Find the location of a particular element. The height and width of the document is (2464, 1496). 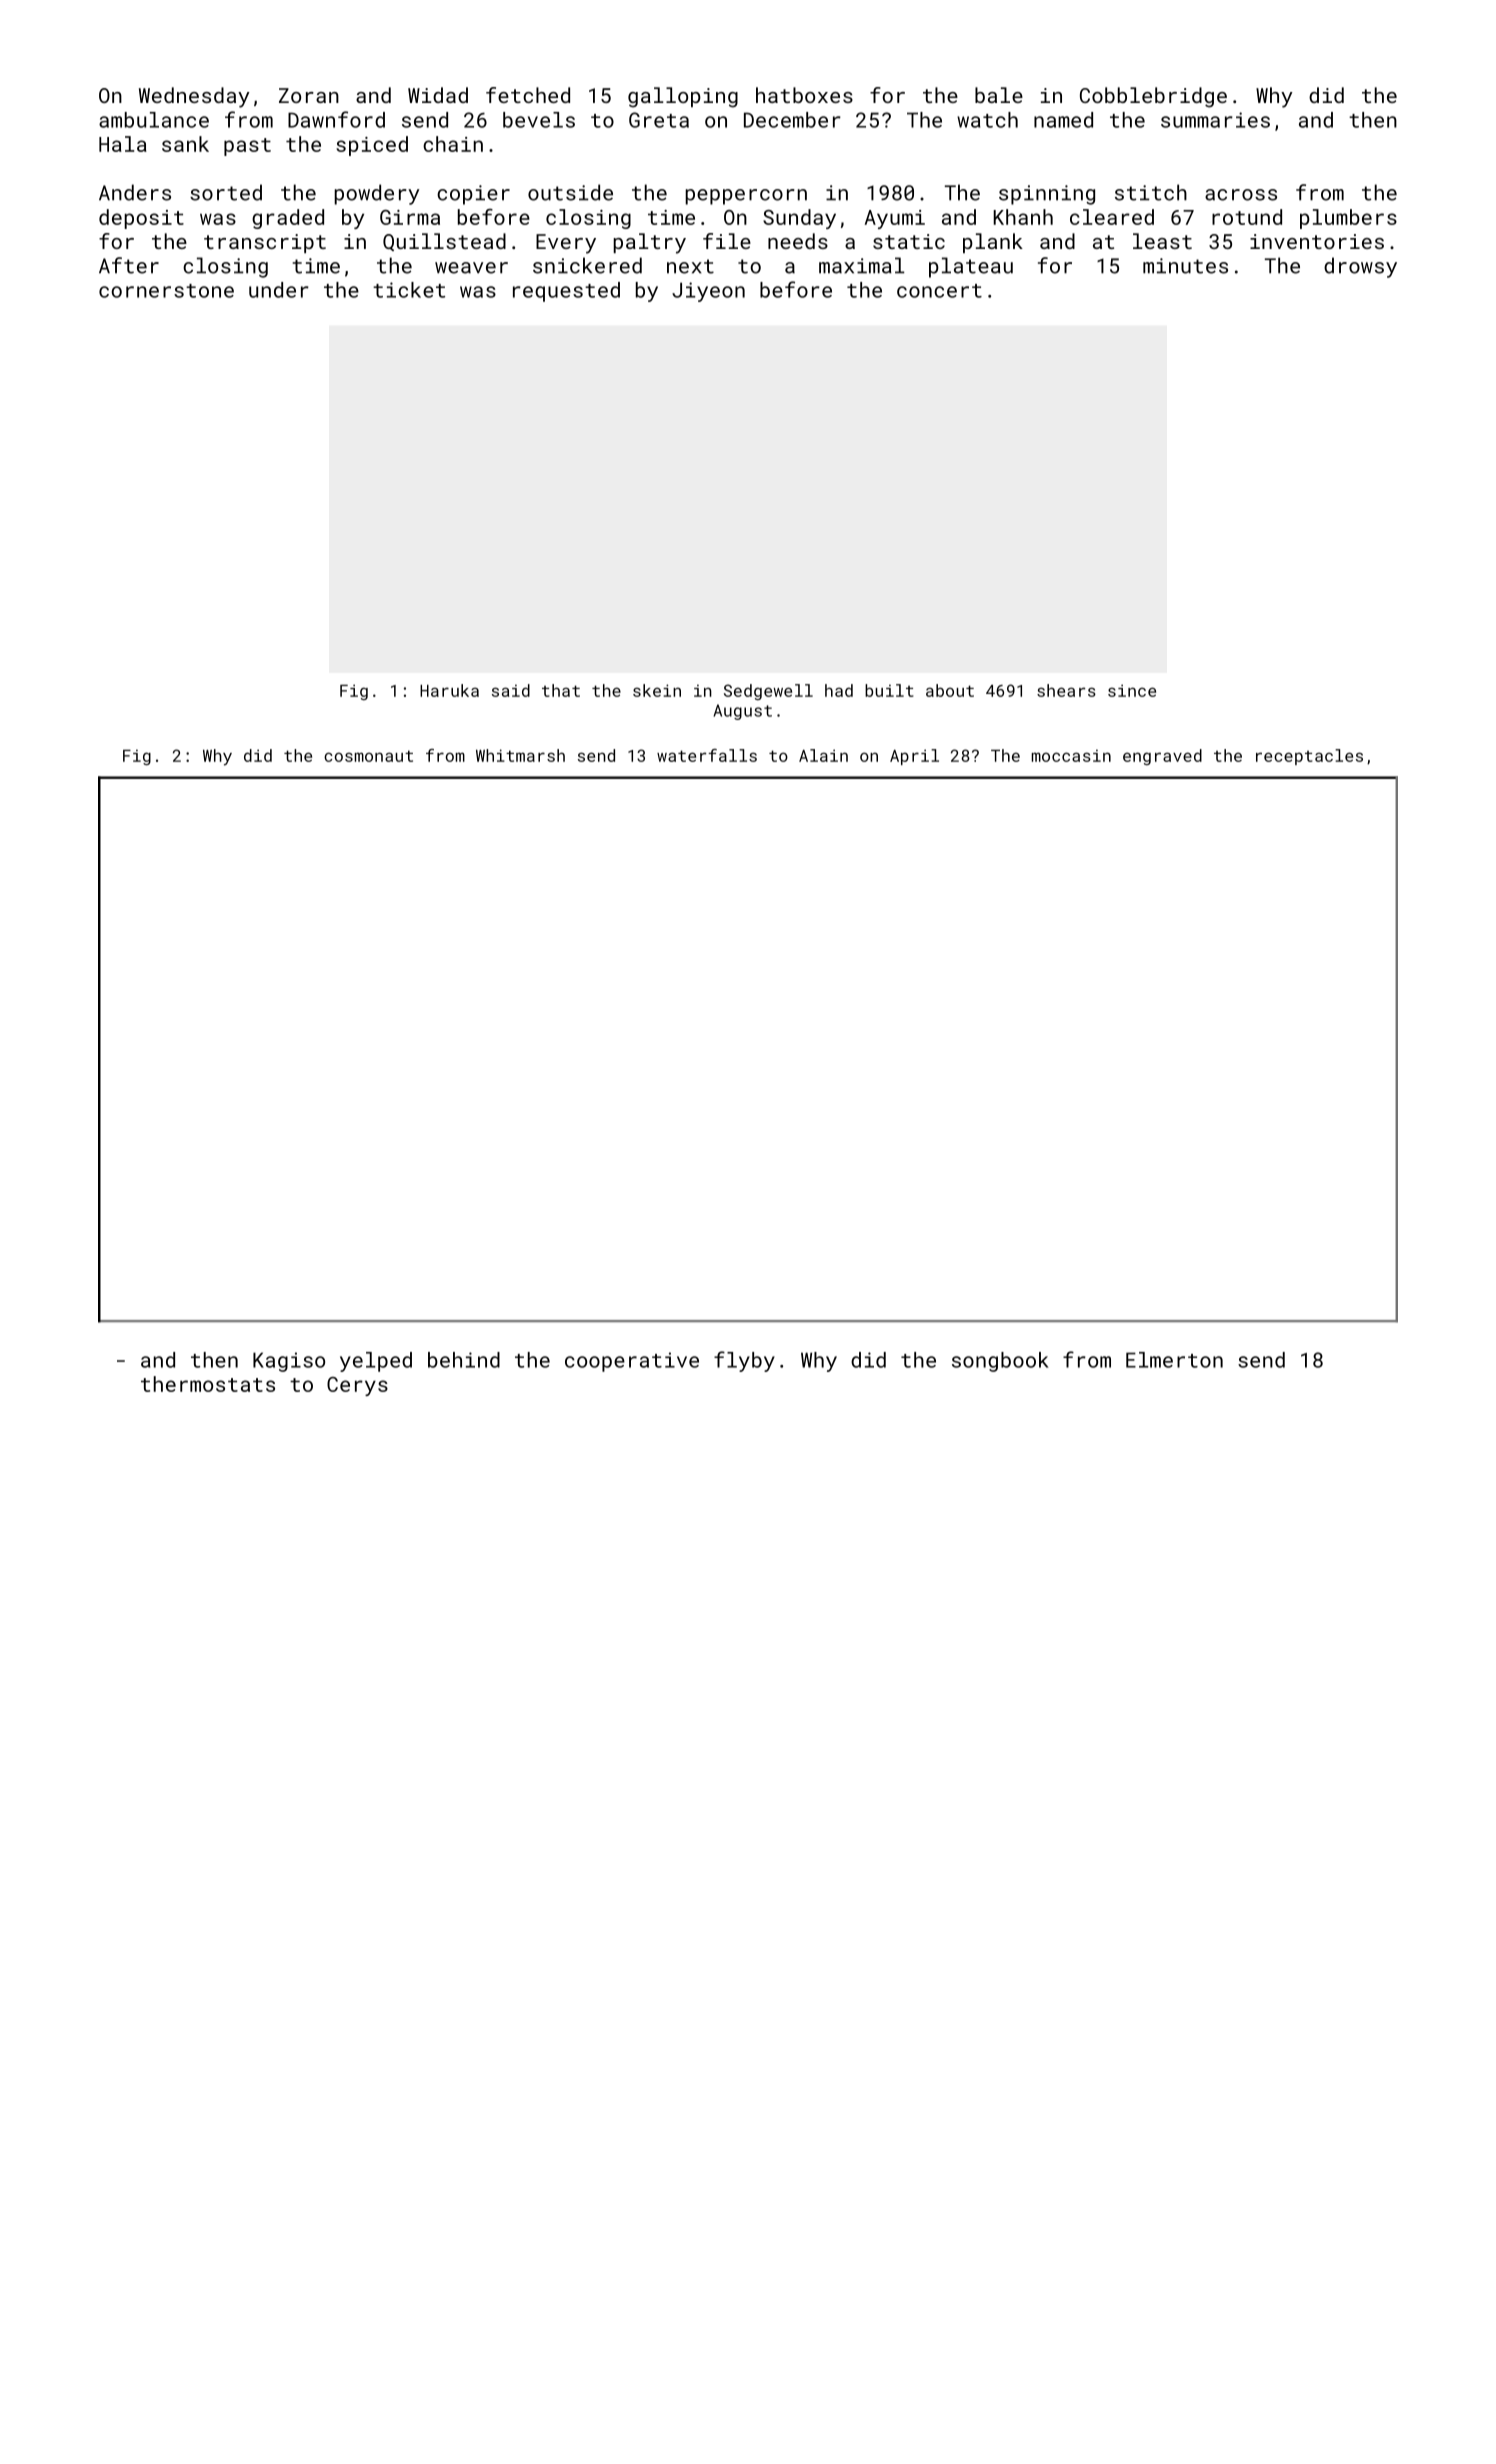

receptacles is located at coordinates (1309, 757).
